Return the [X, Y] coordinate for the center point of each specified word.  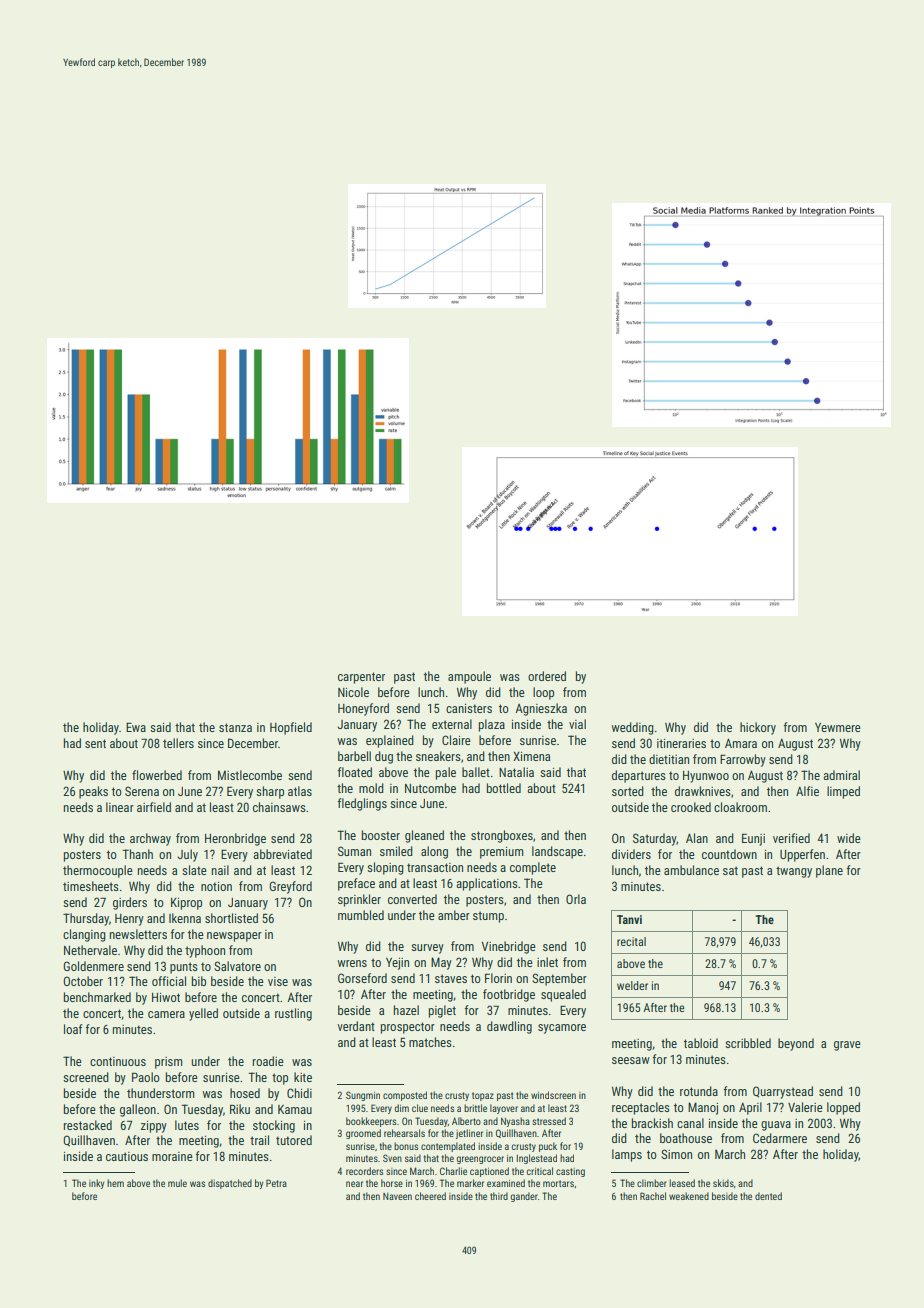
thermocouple [98, 871]
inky [96, 1184]
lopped [843, 1108]
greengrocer [480, 1160]
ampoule [469, 677]
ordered [547, 676]
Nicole [353, 692]
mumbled [361, 915]
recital [631, 941]
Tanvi [629, 919]
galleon [138, 1110]
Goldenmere [93, 966]
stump [488, 917]
